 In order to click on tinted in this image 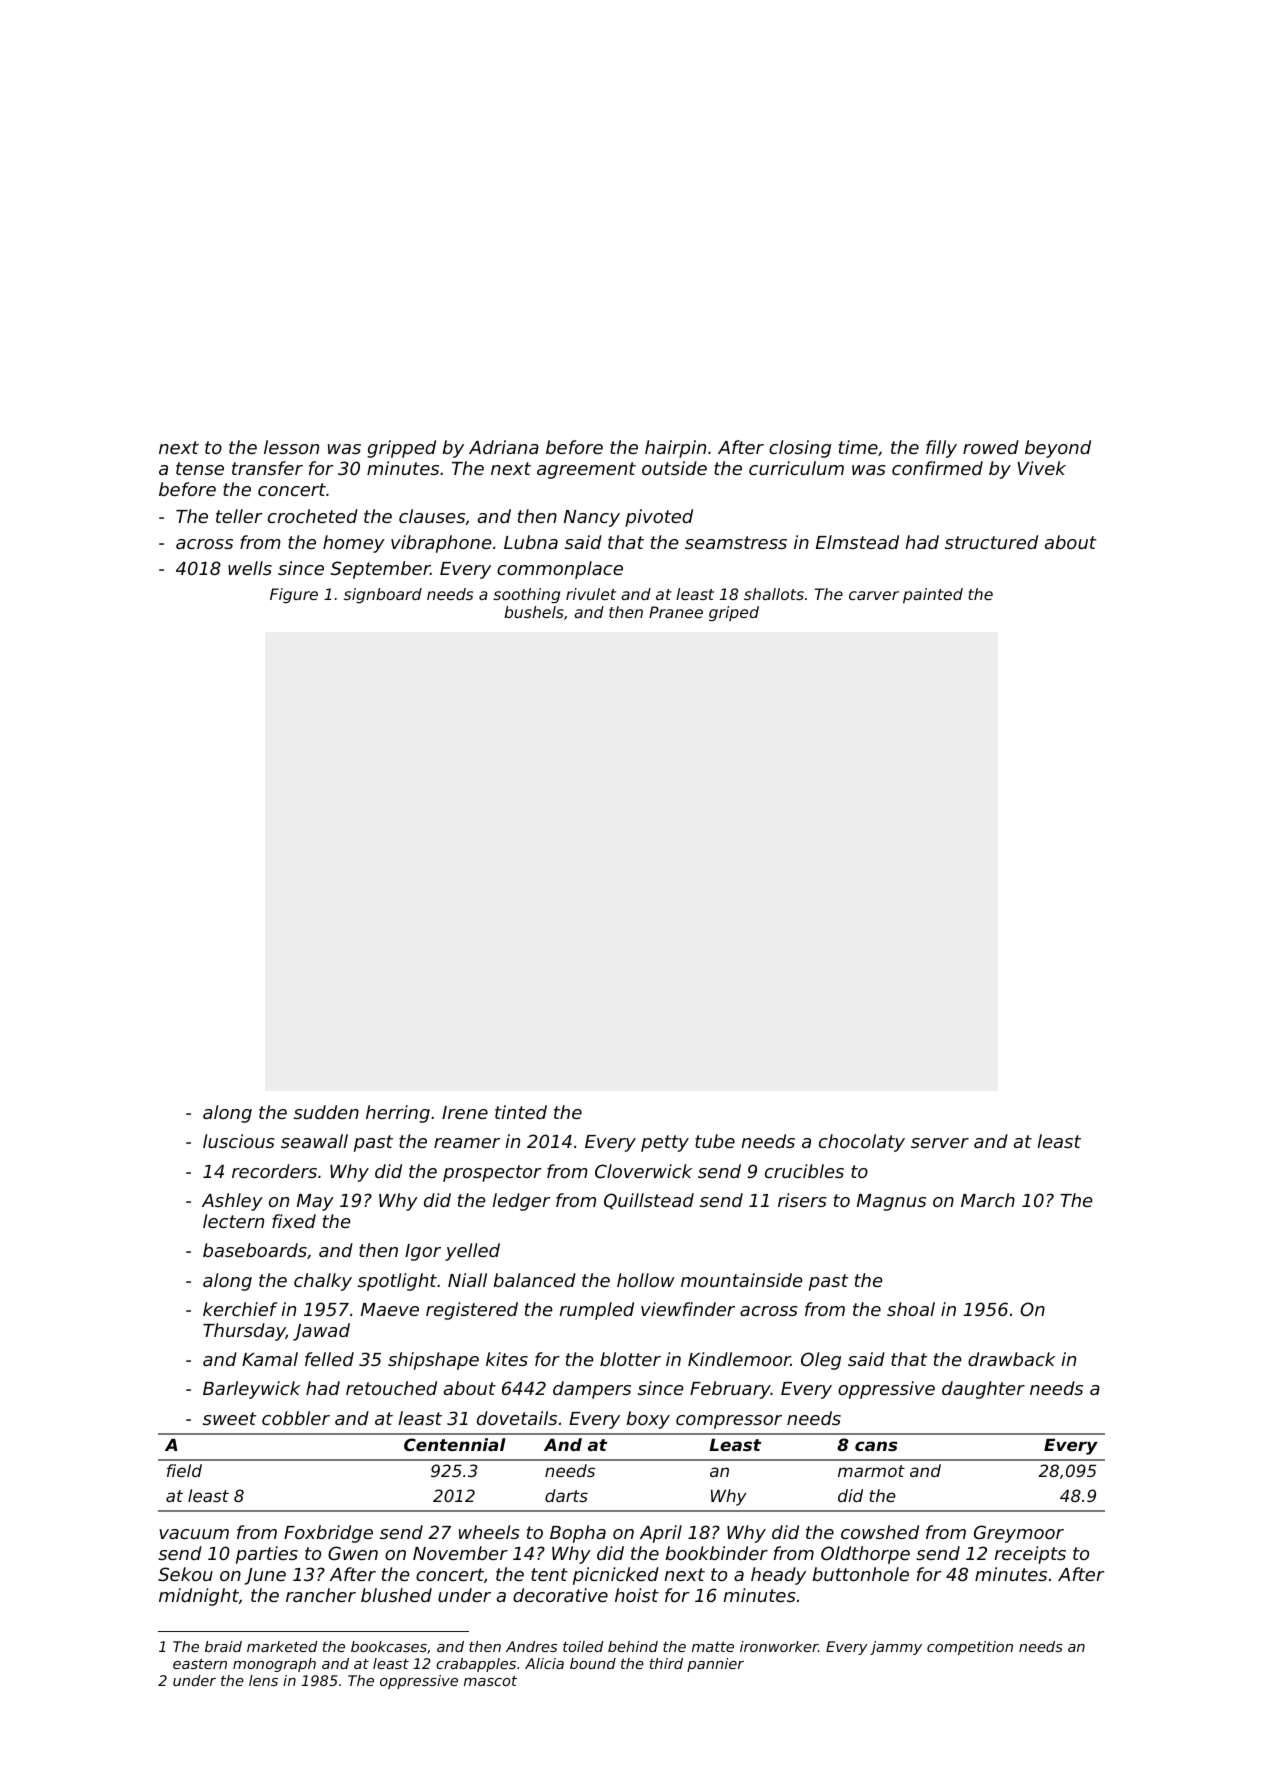, I will do `click(521, 1112)`.
